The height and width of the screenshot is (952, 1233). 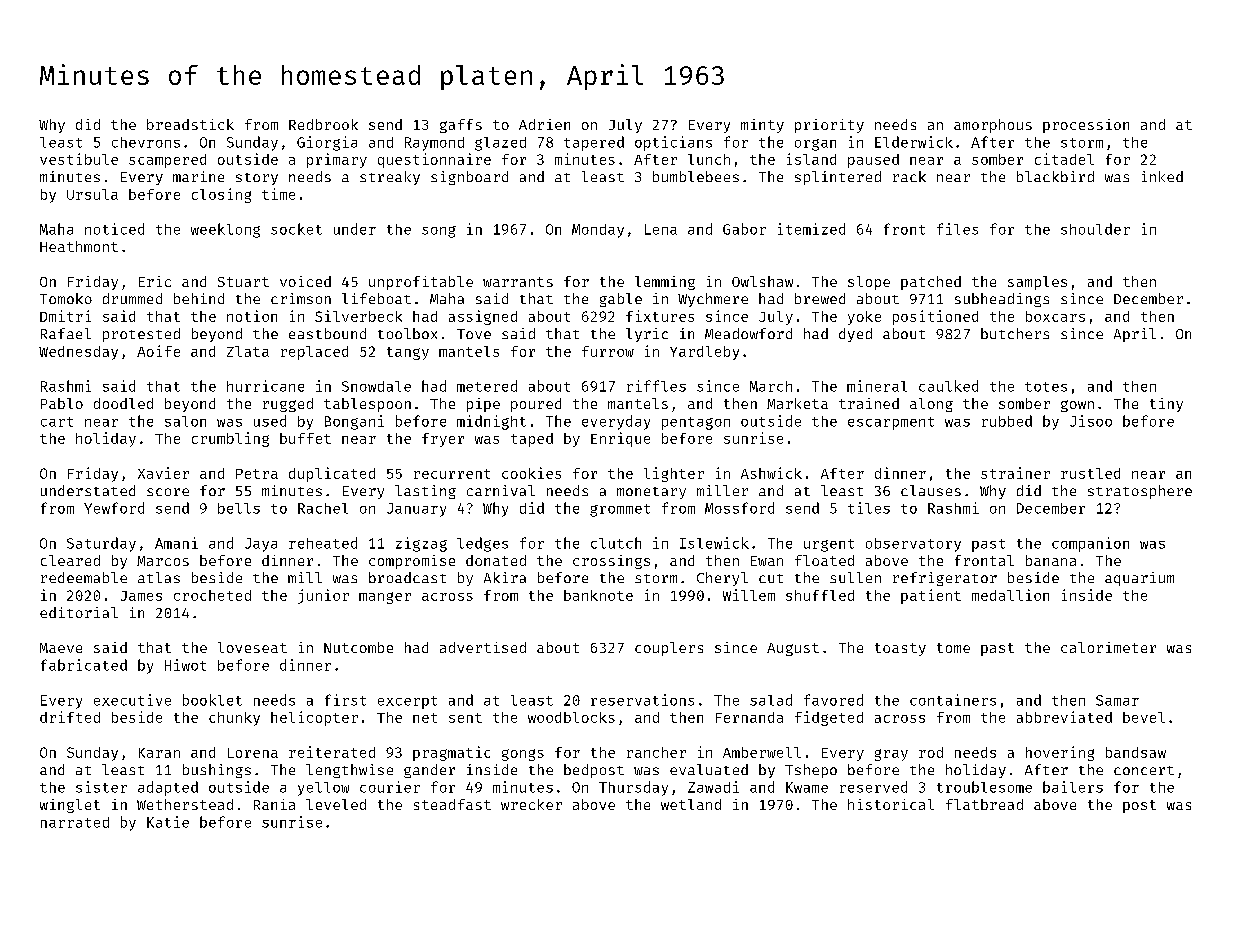 I want to click on Hiwot, so click(x=185, y=665).
